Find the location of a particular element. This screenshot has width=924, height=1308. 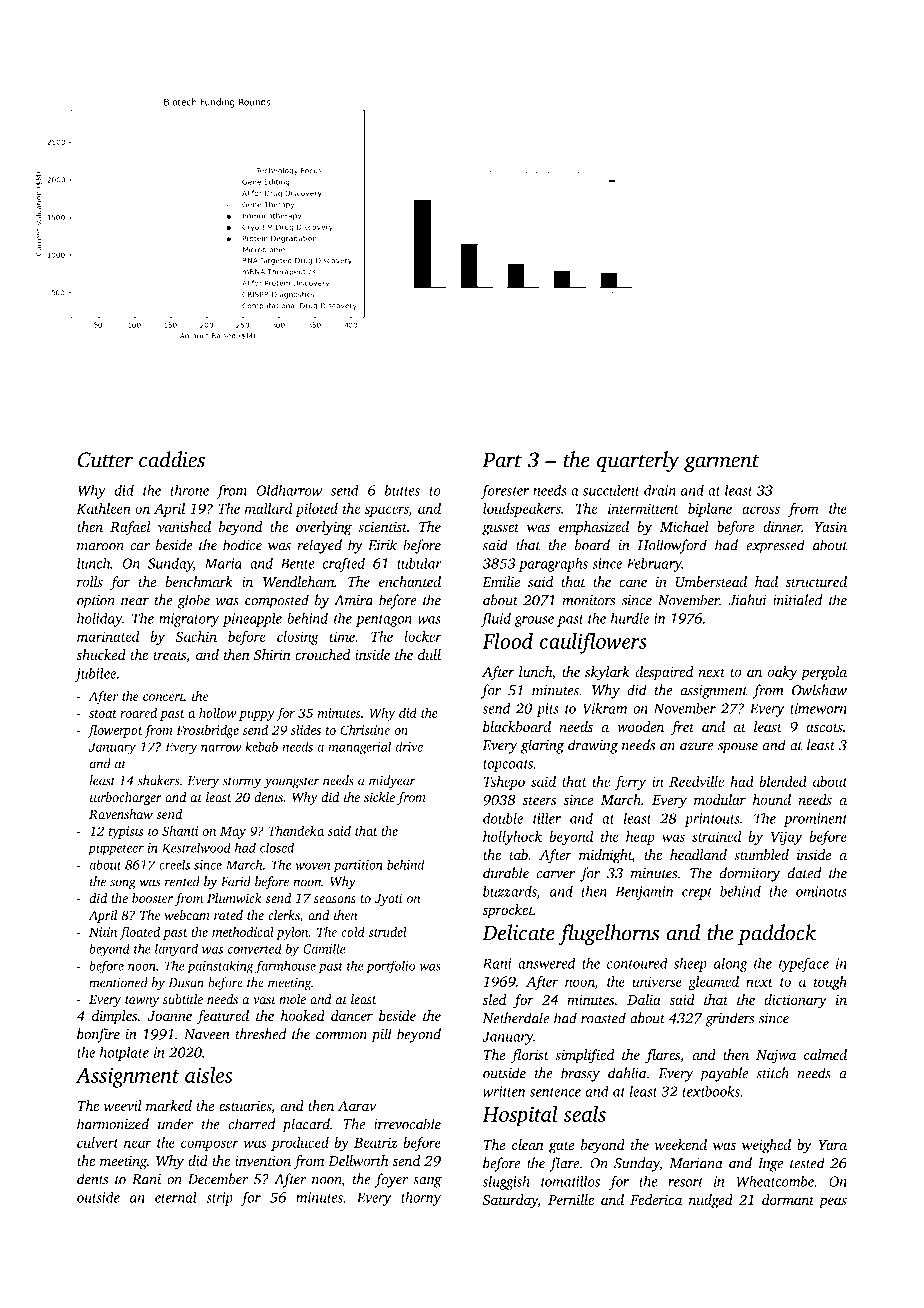

thorny is located at coordinates (421, 1198).
